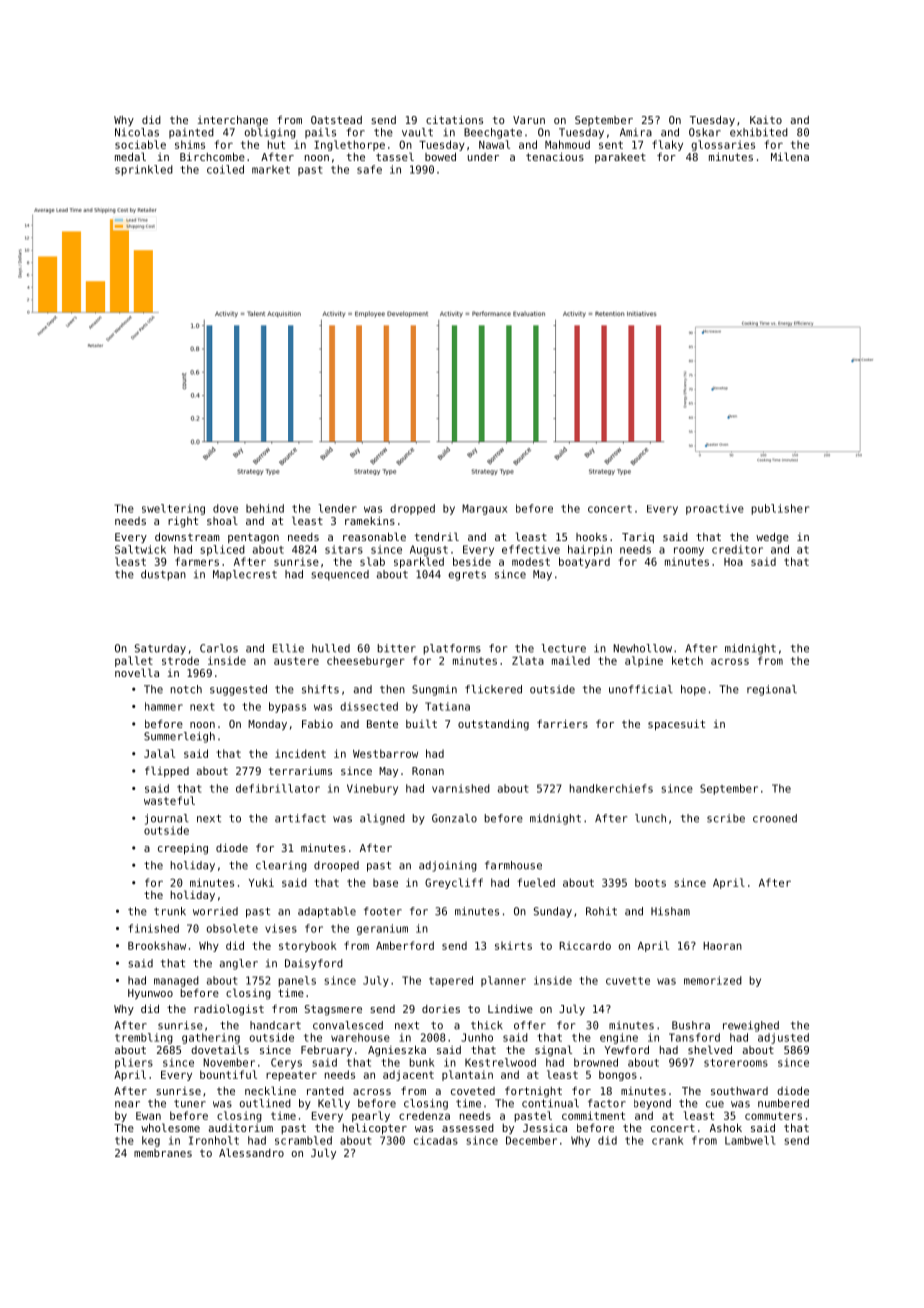 The height and width of the screenshot is (1308, 924). Describe the element at coordinates (144, 170) in the screenshot. I see `sprinkled` at that location.
